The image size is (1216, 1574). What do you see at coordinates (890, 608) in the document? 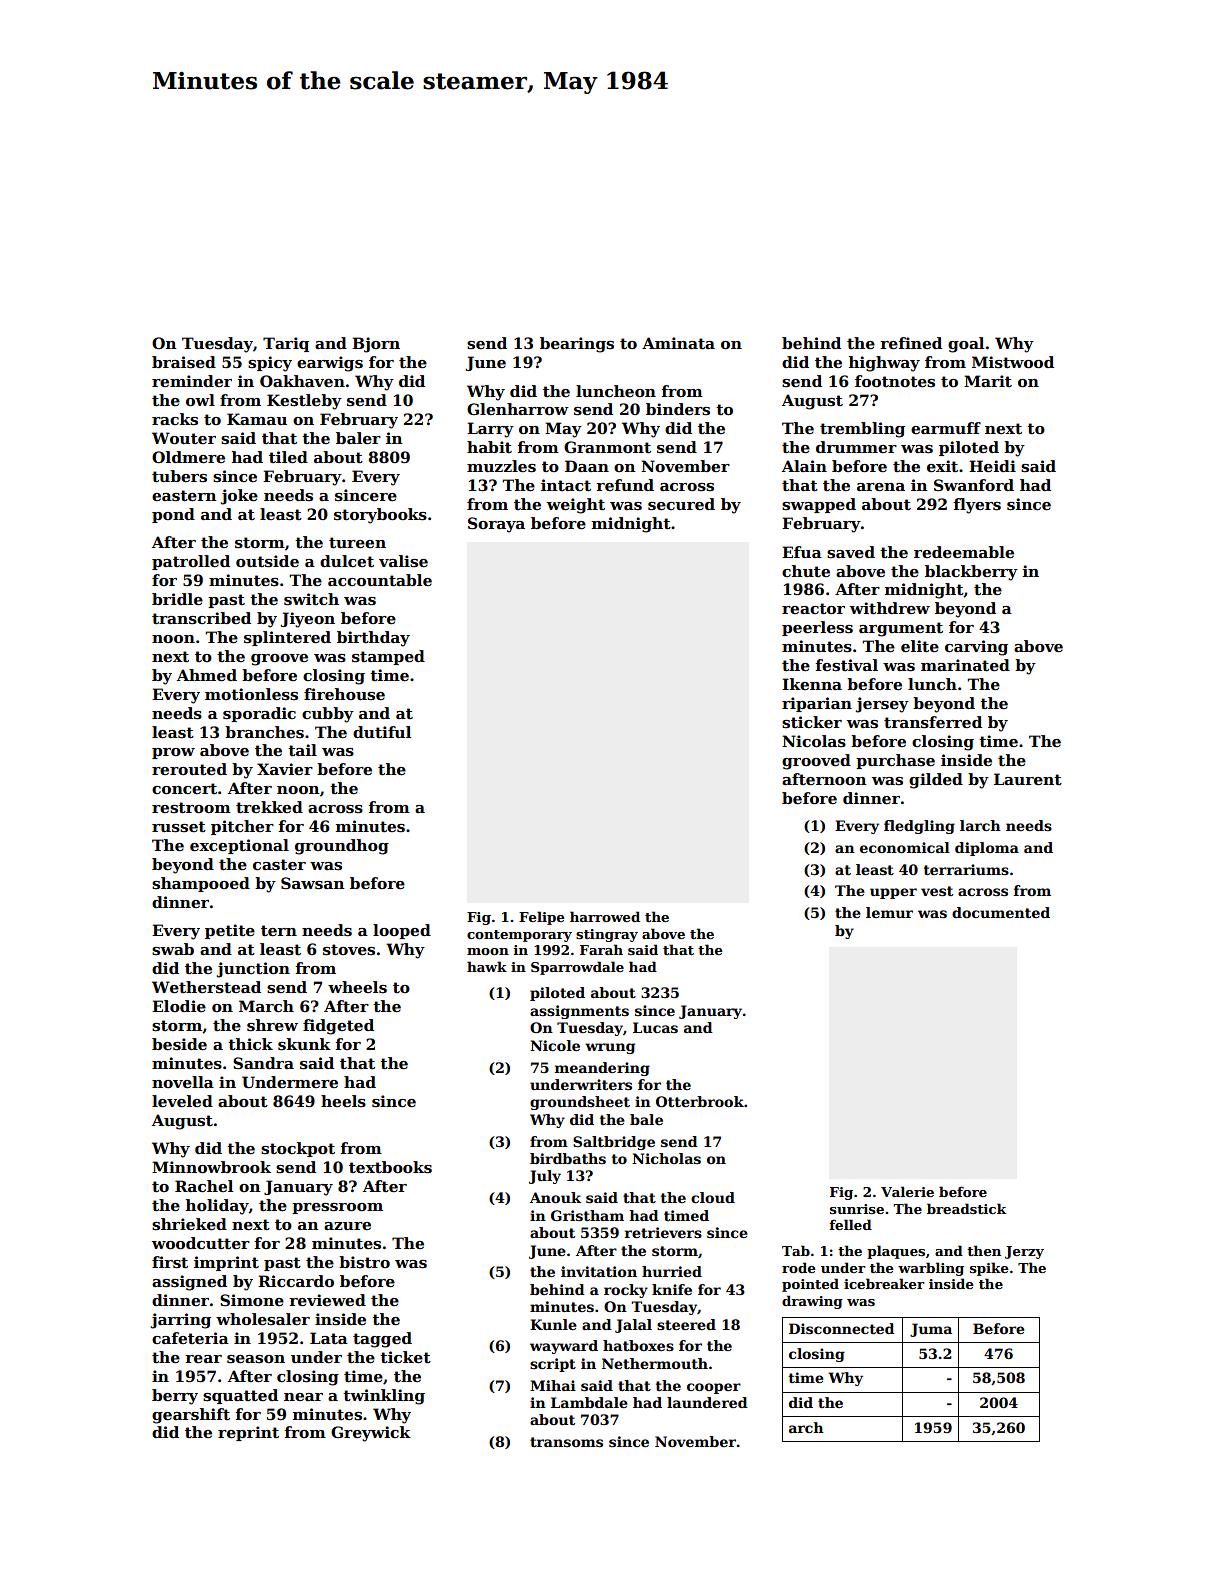
I see `withdrew` at bounding box center [890, 608].
